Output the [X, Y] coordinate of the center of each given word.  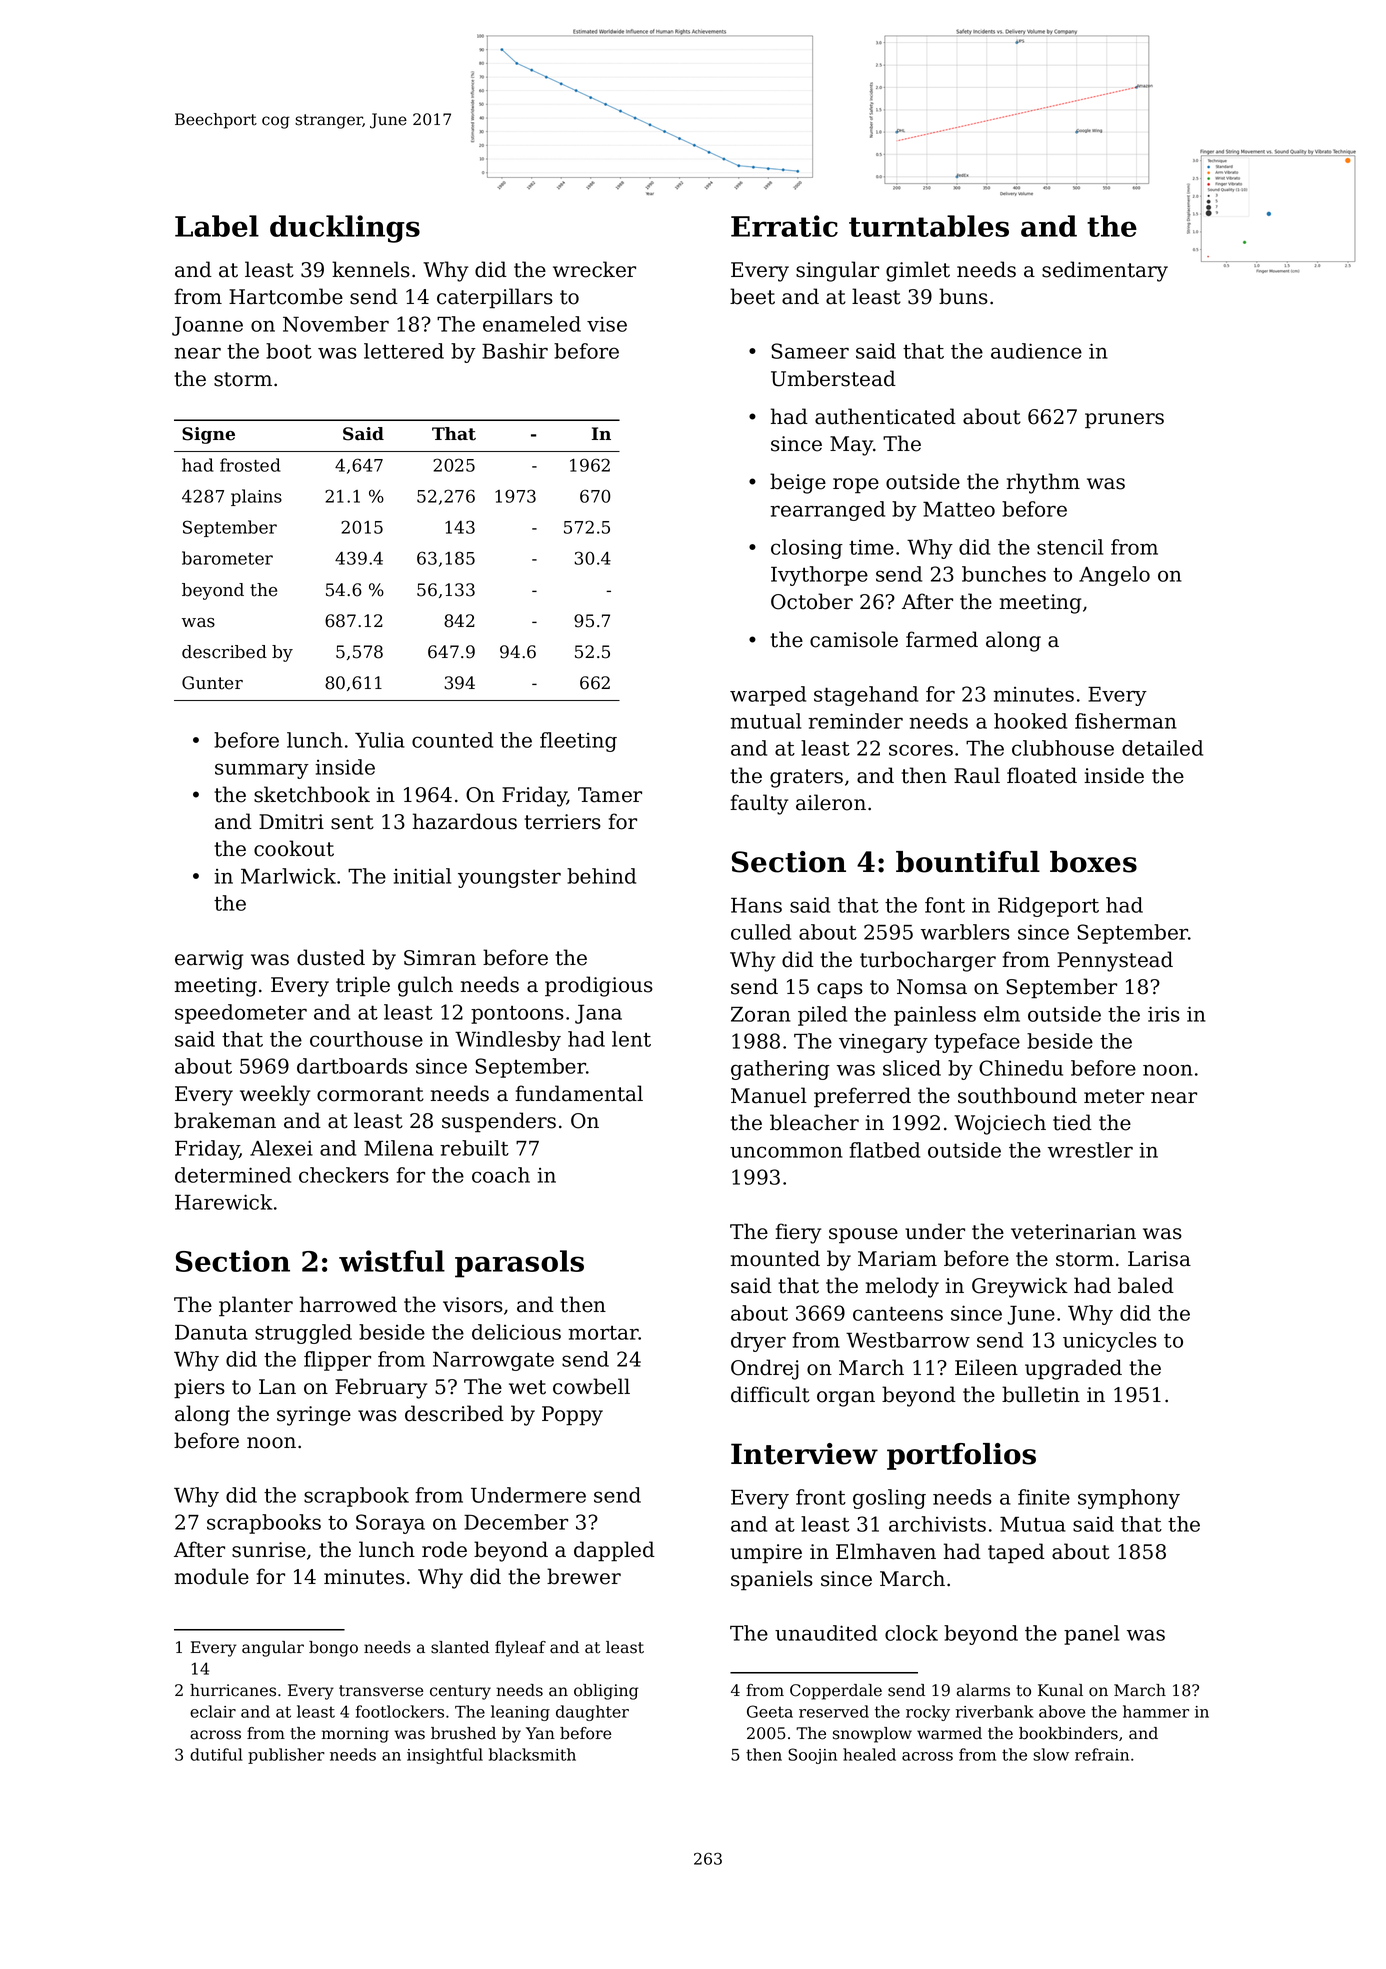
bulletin [1041, 1394]
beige [798, 483]
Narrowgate [493, 1361]
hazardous [465, 821]
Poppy [572, 1416]
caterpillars [495, 298]
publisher [286, 1756]
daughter [592, 1713]
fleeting [578, 742]
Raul [977, 775]
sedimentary [1105, 271]
